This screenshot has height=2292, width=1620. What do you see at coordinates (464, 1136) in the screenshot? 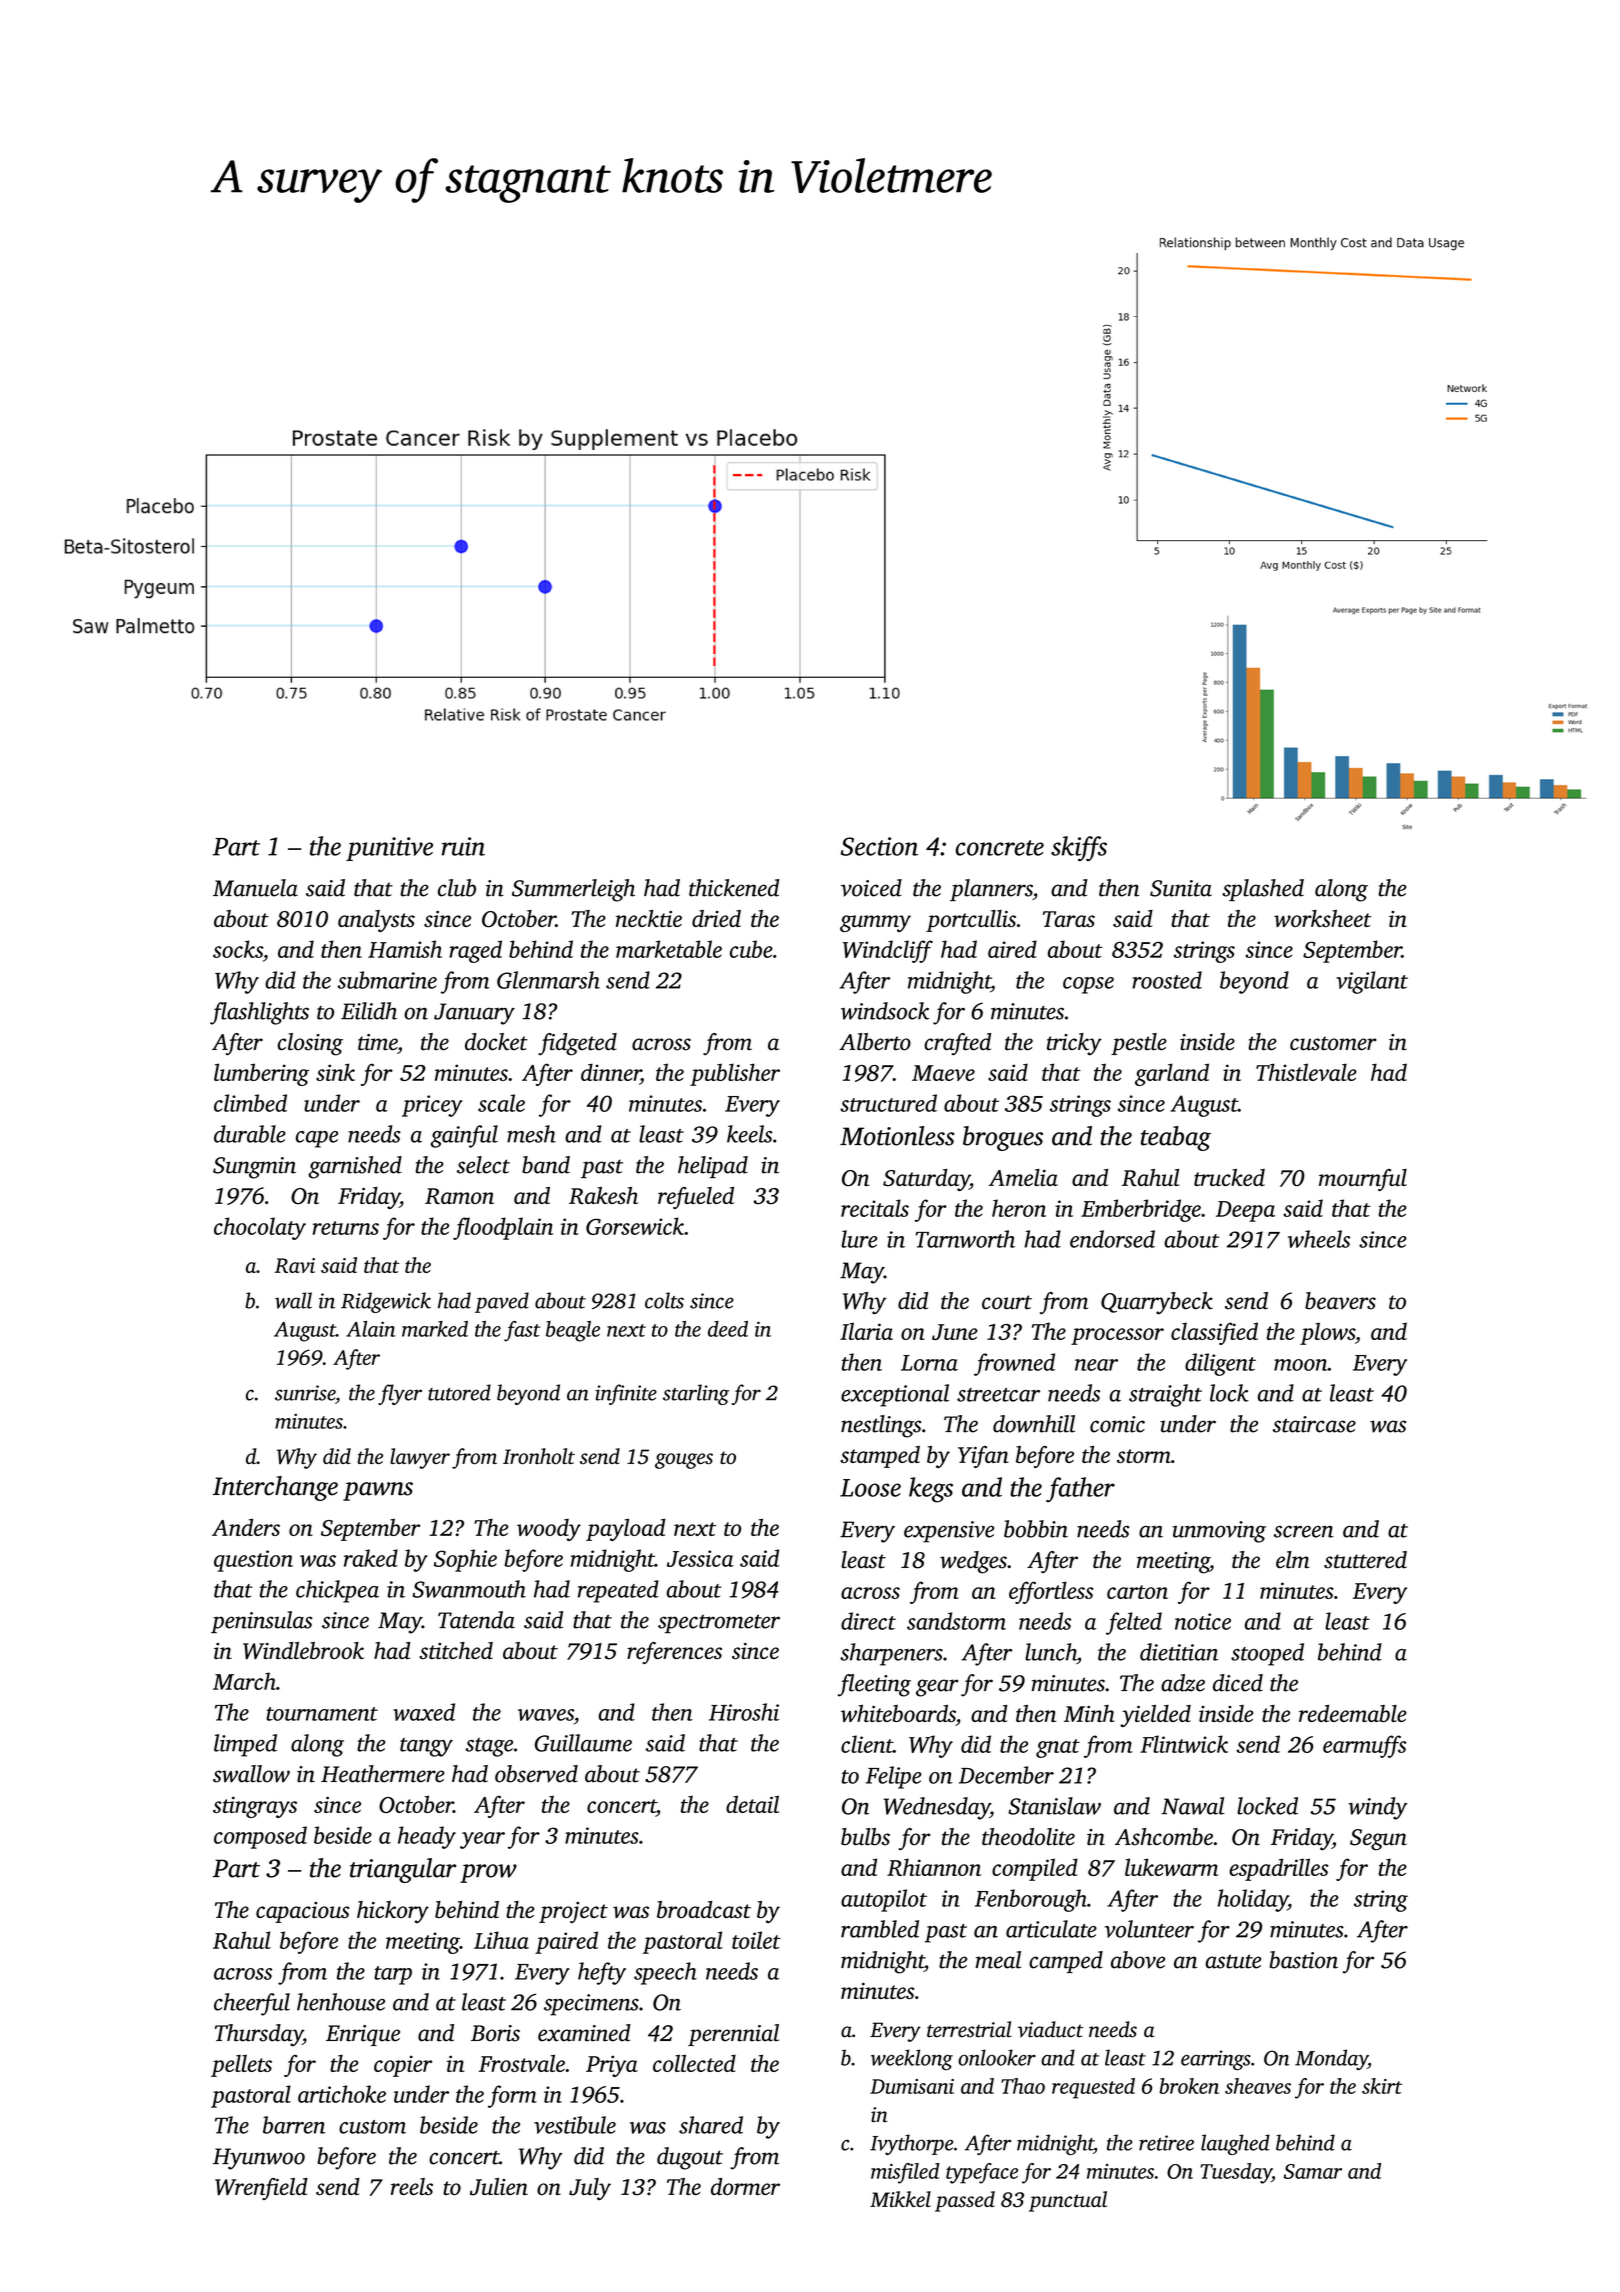
I see `gainful` at bounding box center [464, 1136].
